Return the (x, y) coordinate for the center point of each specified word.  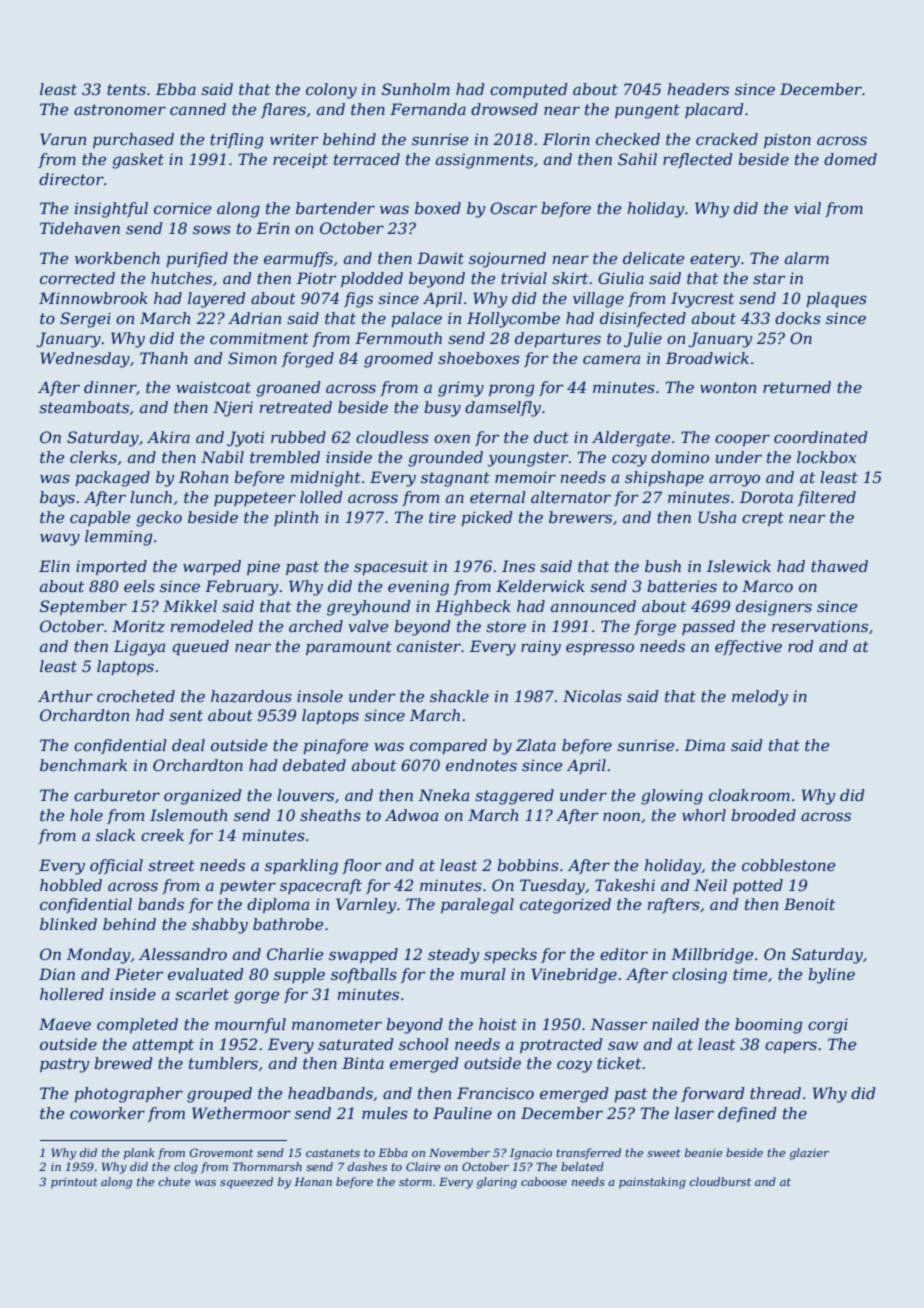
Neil (710, 885)
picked (487, 518)
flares (283, 110)
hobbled (71, 885)
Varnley (366, 906)
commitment (259, 338)
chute (174, 1181)
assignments (484, 161)
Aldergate (631, 439)
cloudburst (720, 1181)
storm (415, 1182)
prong (512, 390)
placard (714, 110)
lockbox (826, 457)
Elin (54, 566)
